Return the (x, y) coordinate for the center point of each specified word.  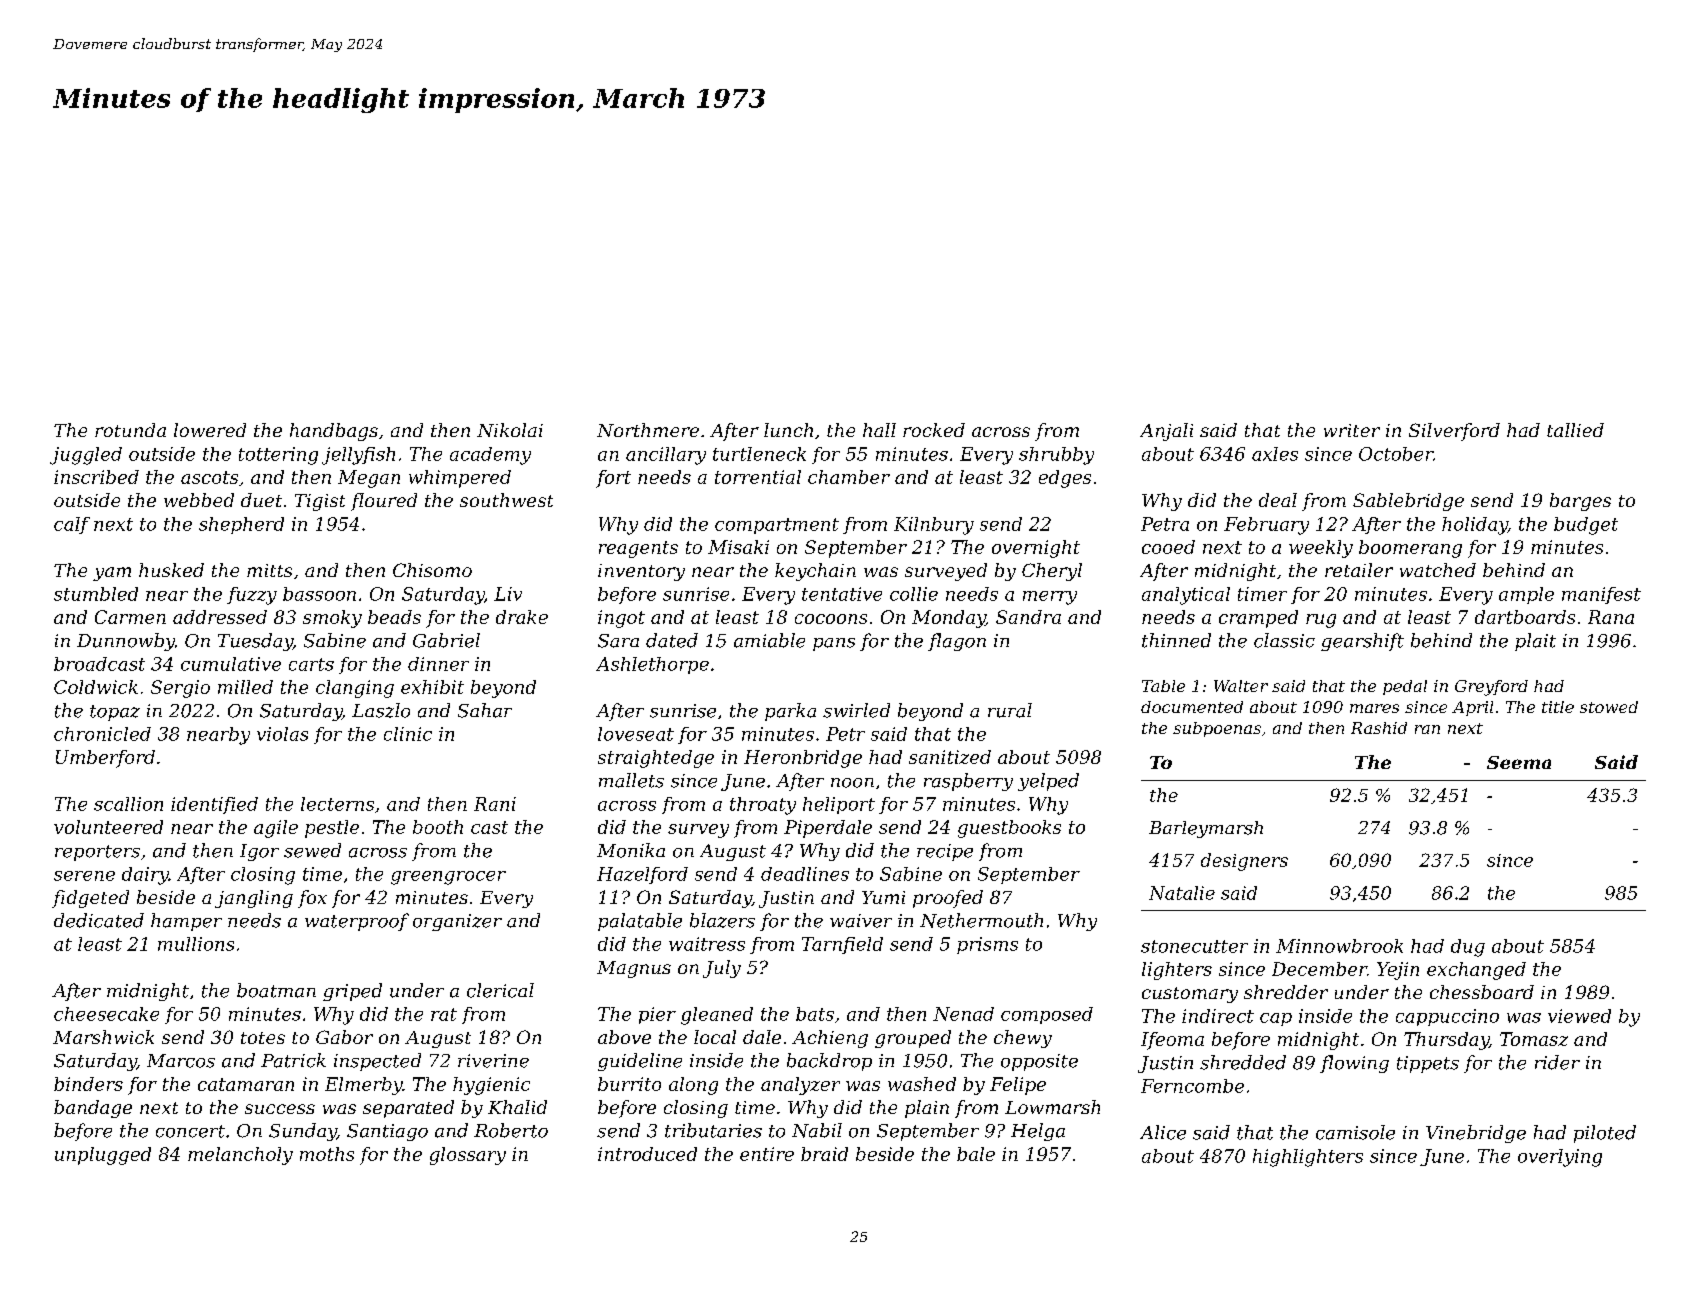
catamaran (246, 1084)
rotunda (130, 430)
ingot (621, 619)
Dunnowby (126, 642)
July (722, 969)
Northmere (648, 430)
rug (1321, 621)
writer (1352, 430)
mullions (196, 944)
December (1319, 969)
